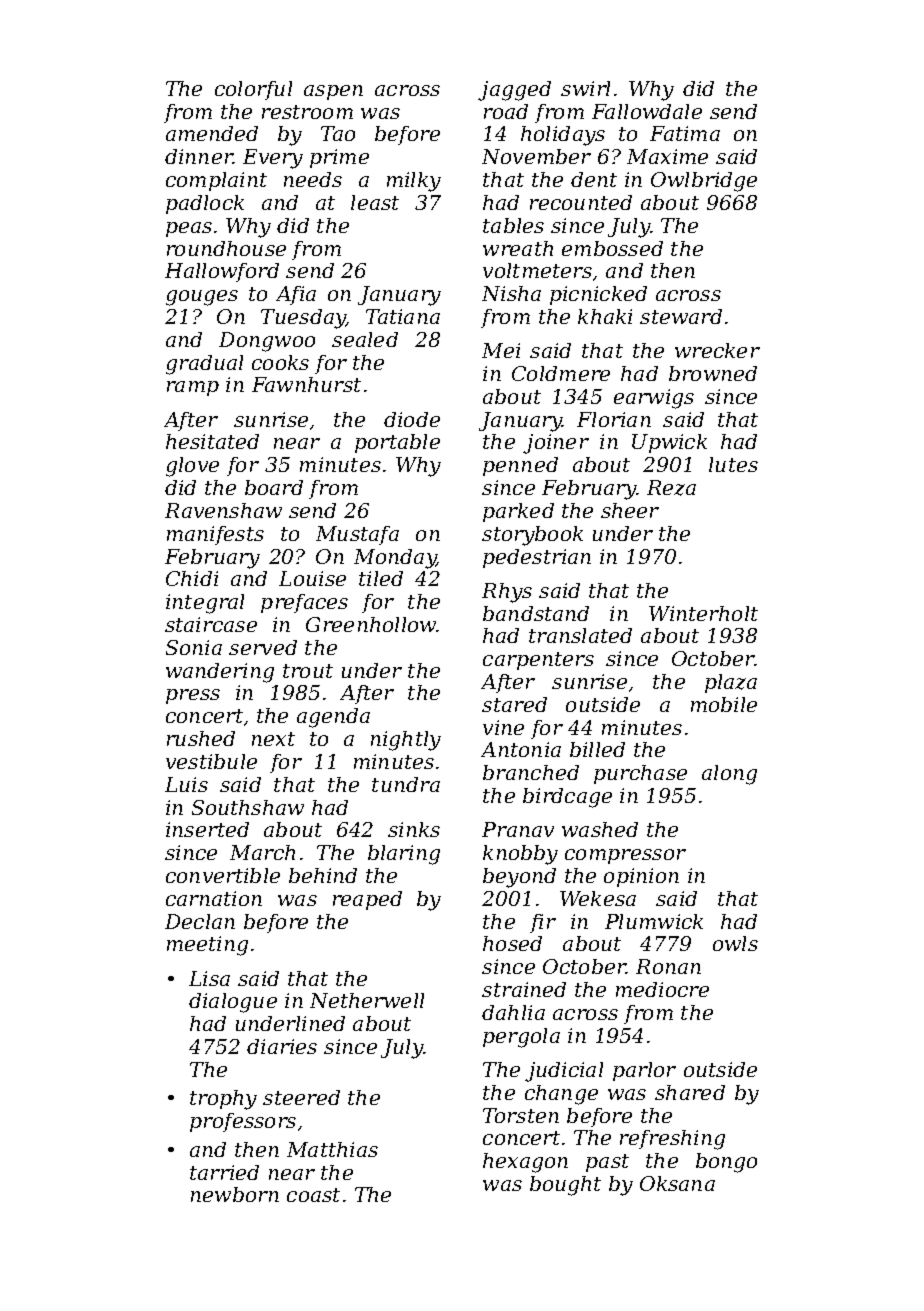  Describe the element at coordinates (532, 536) in the document. I see `storybook` at that location.
